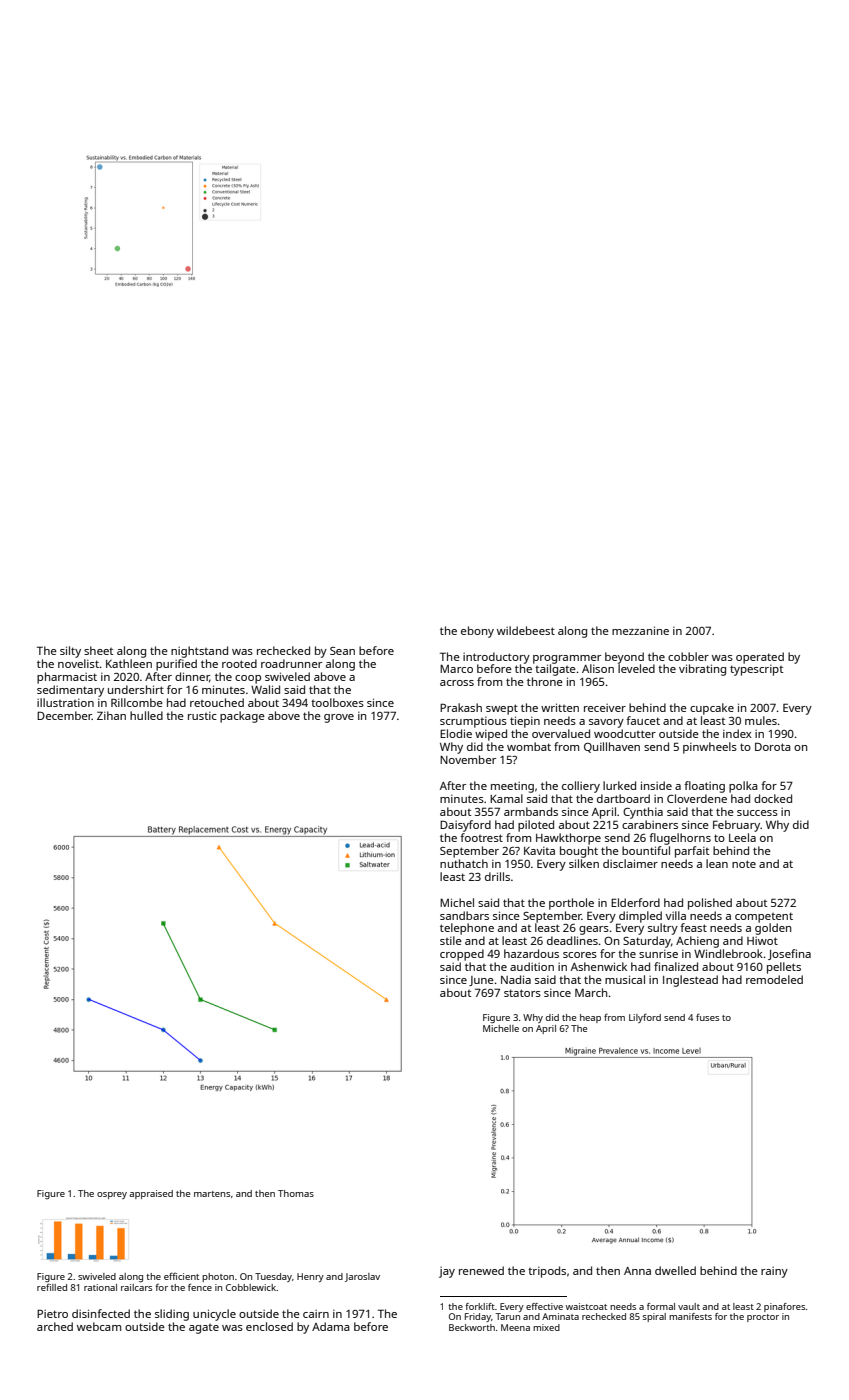  I want to click on hulled, so click(146, 715).
